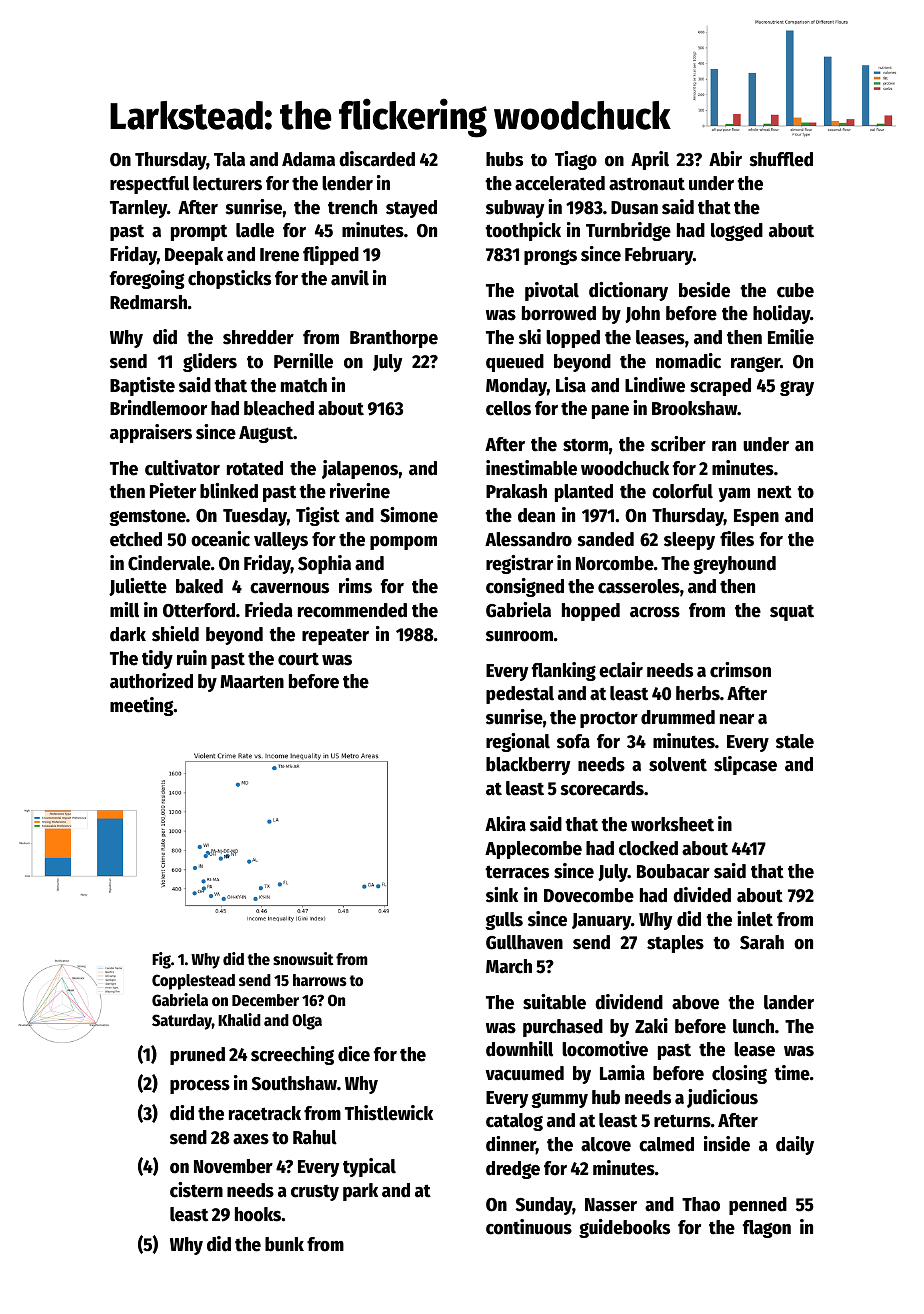  What do you see at coordinates (672, 824) in the screenshot?
I see `worksheet` at bounding box center [672, 824].
